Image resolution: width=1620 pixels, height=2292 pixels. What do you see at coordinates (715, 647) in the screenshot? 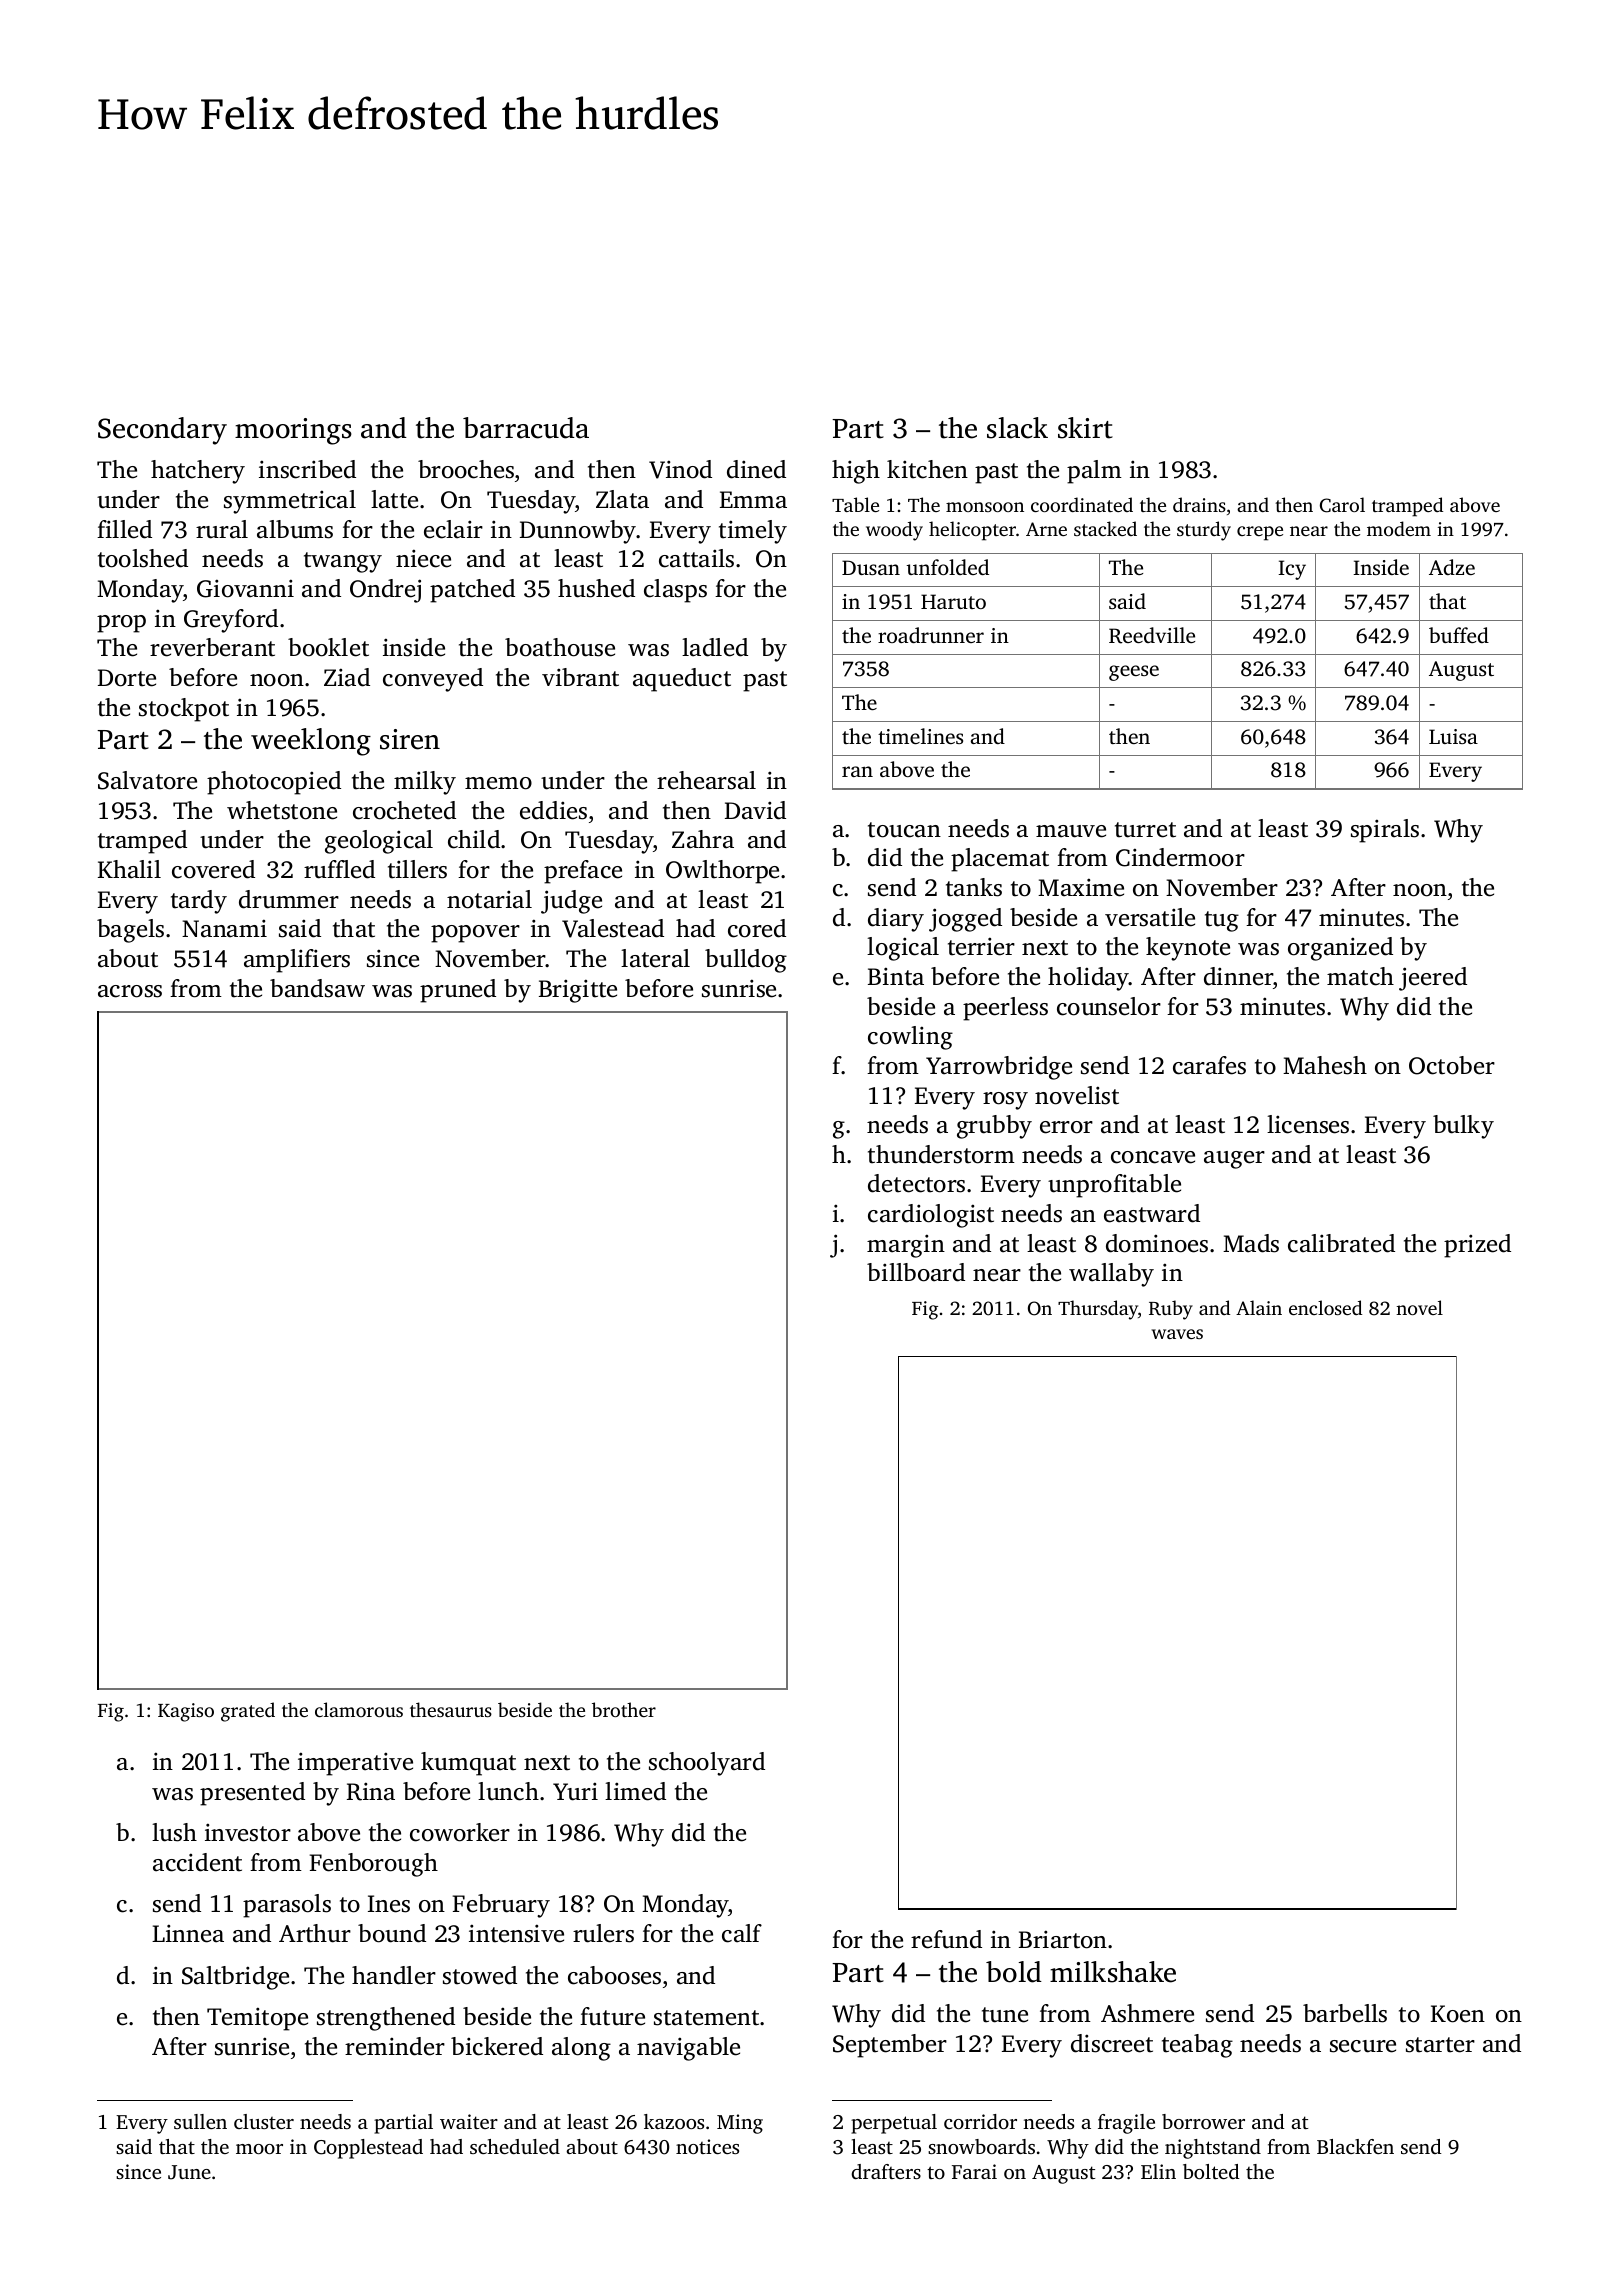
I see `ladled` at bounding box center [715, 647].
